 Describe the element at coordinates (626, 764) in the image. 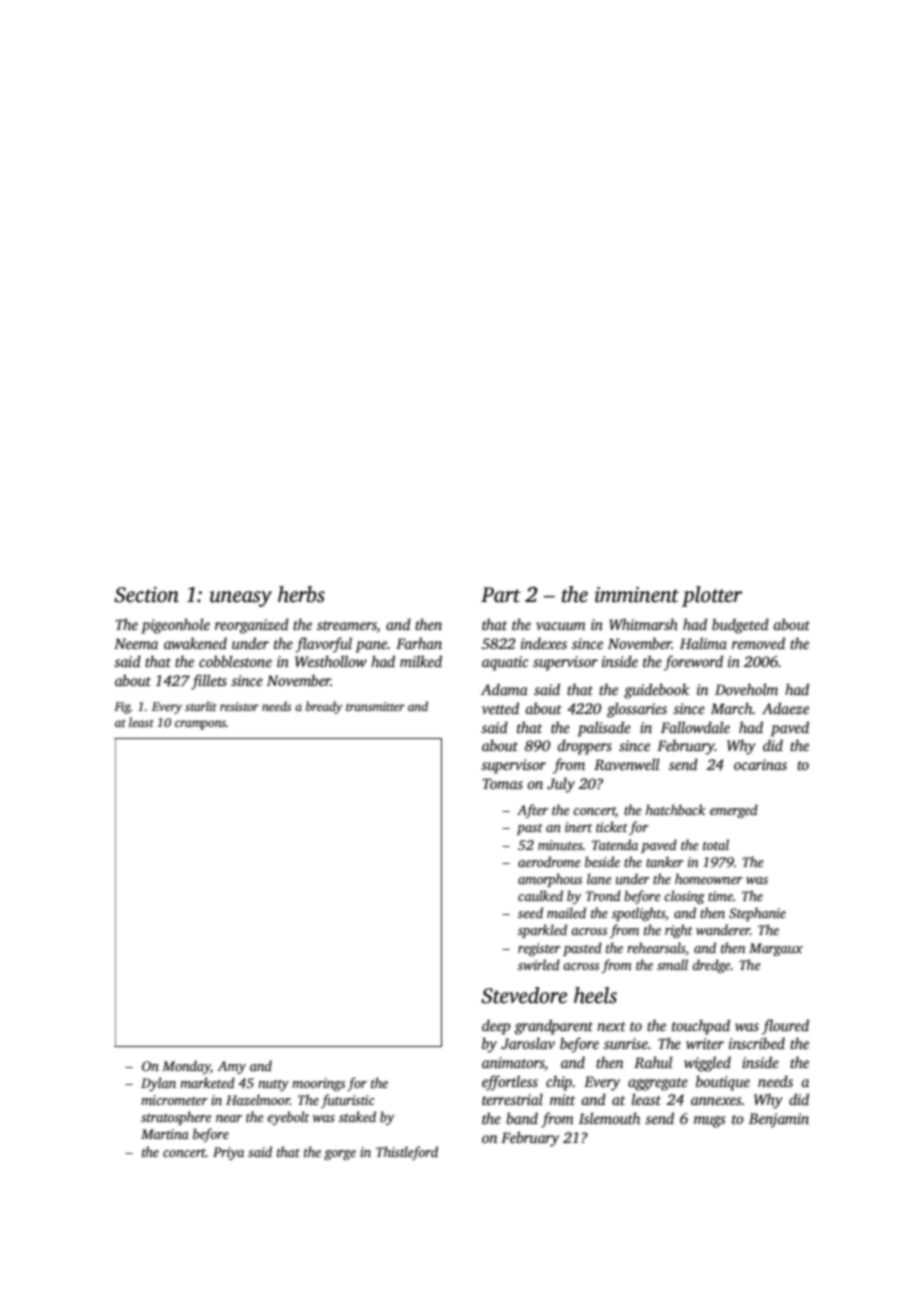

I see `Ravenwell` at that location.
